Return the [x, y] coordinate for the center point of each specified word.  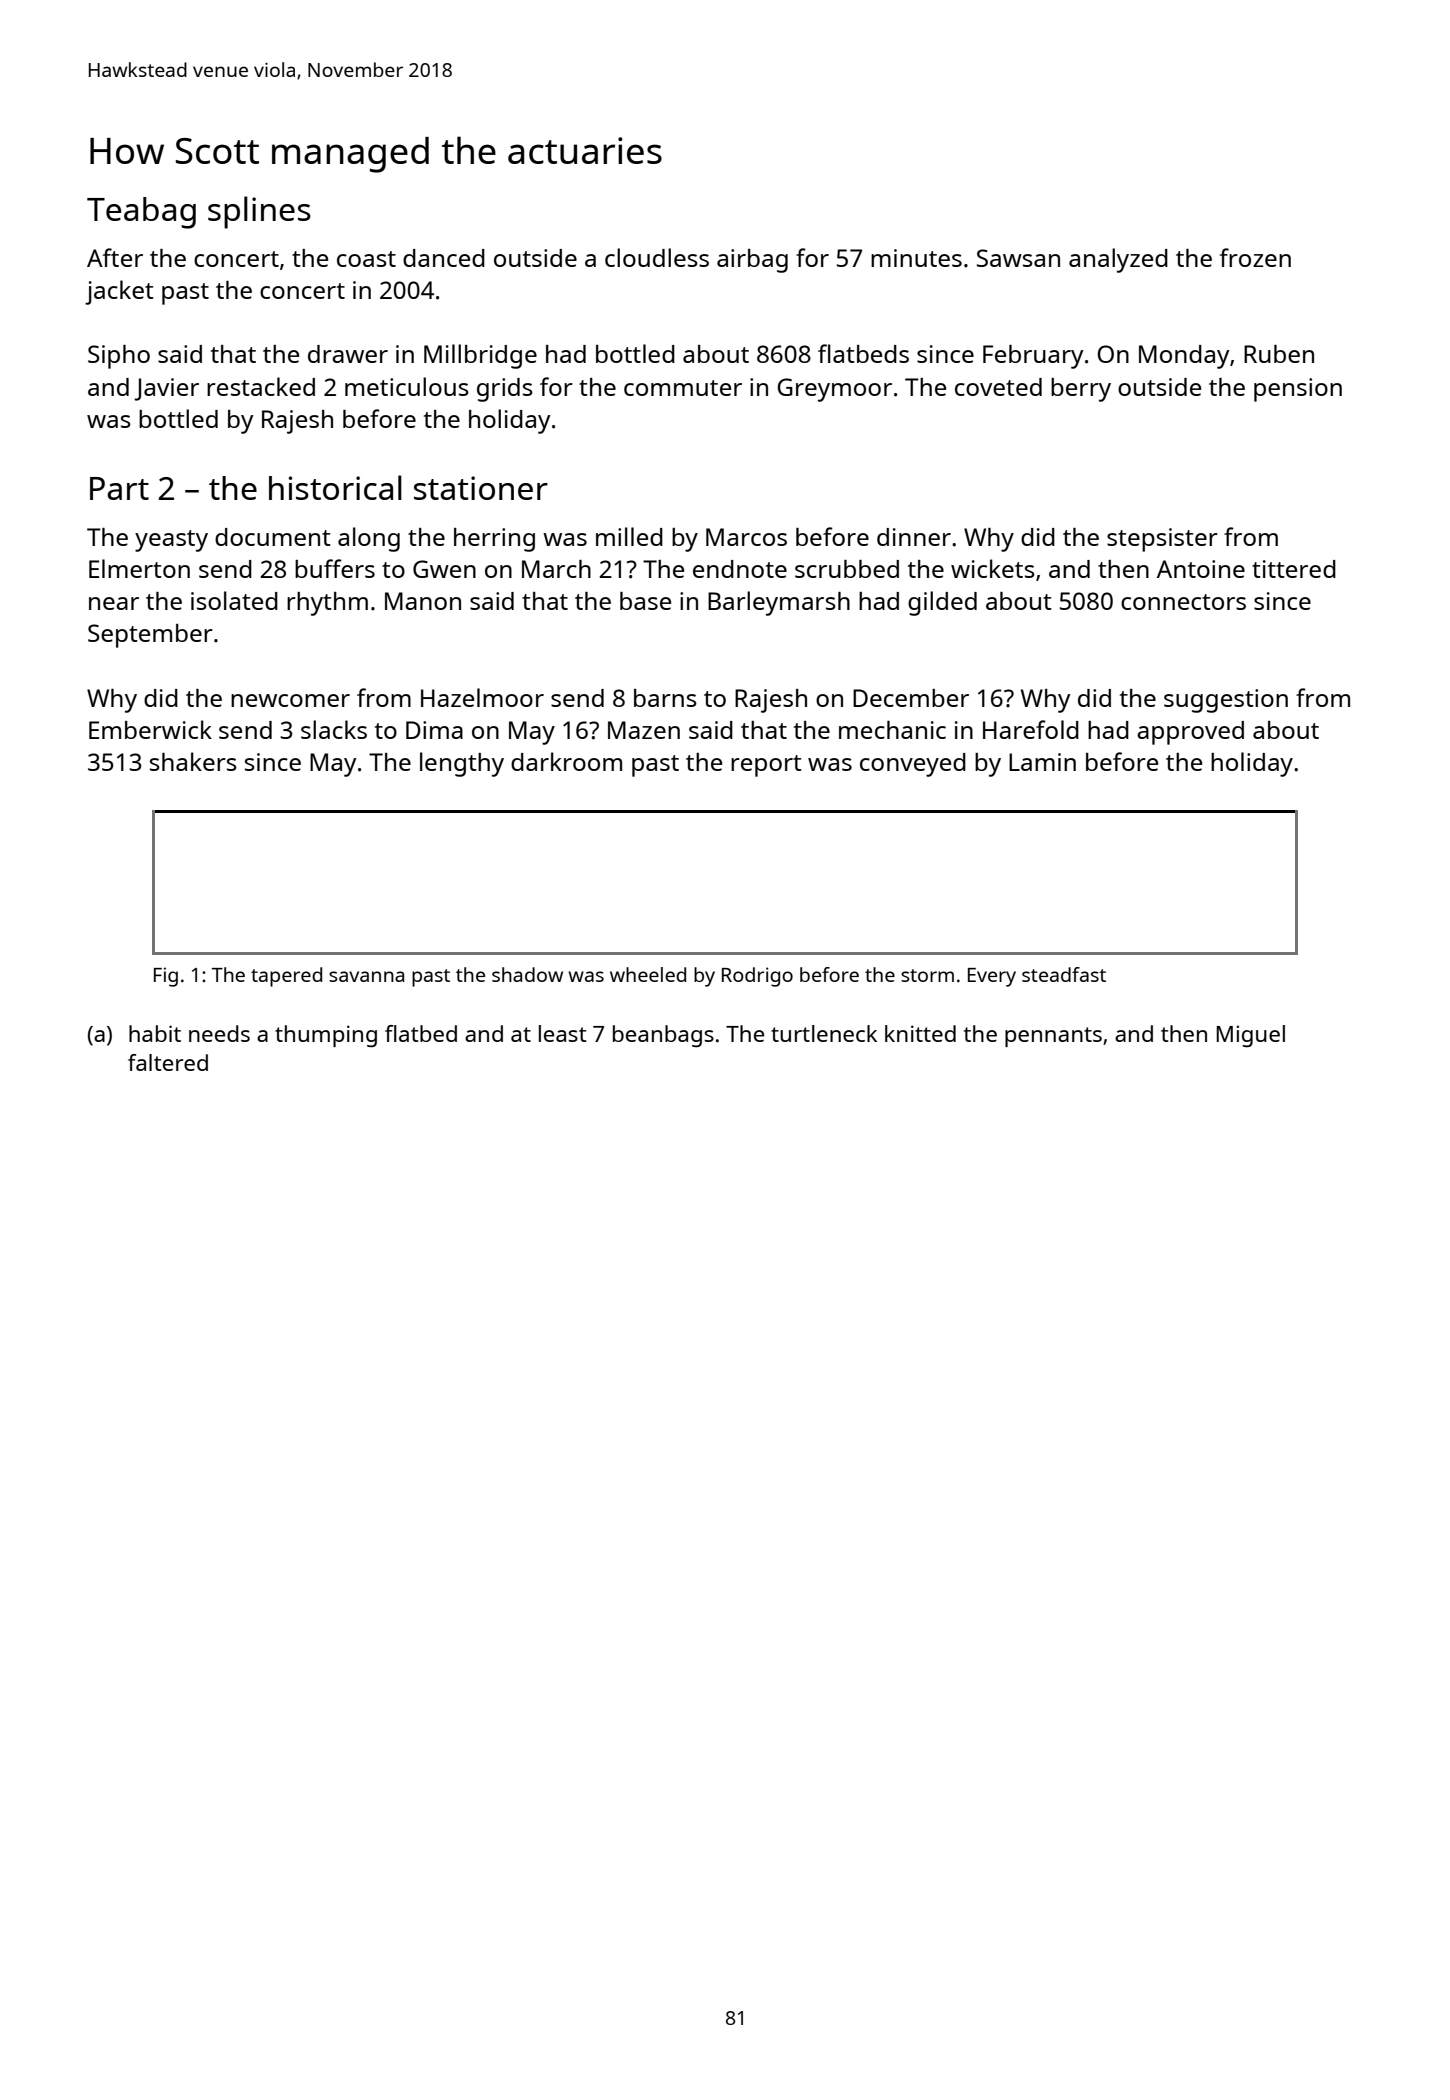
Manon [423, 601]
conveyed [913, 765]
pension [1298, 390]
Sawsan [1018, 258]
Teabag [141, 213]
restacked [261, 386]
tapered [286, 977]
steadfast [1064, 974]
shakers [193, 761]
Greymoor [834, 390]
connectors [1183, 602]
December [911, 698]
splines [259, 212]
